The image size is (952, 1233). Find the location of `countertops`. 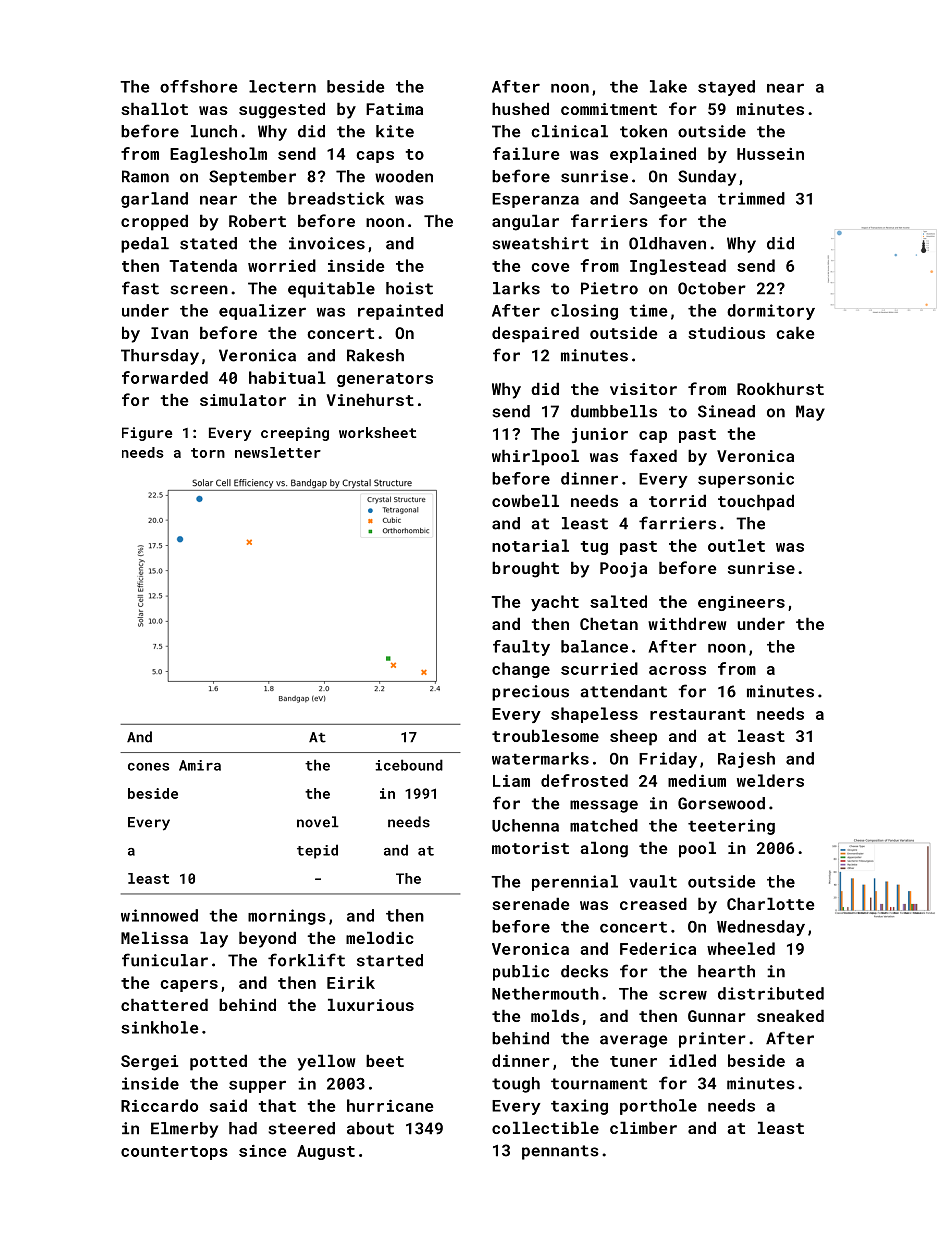

countertops is located at coordinates (174, 1153).
